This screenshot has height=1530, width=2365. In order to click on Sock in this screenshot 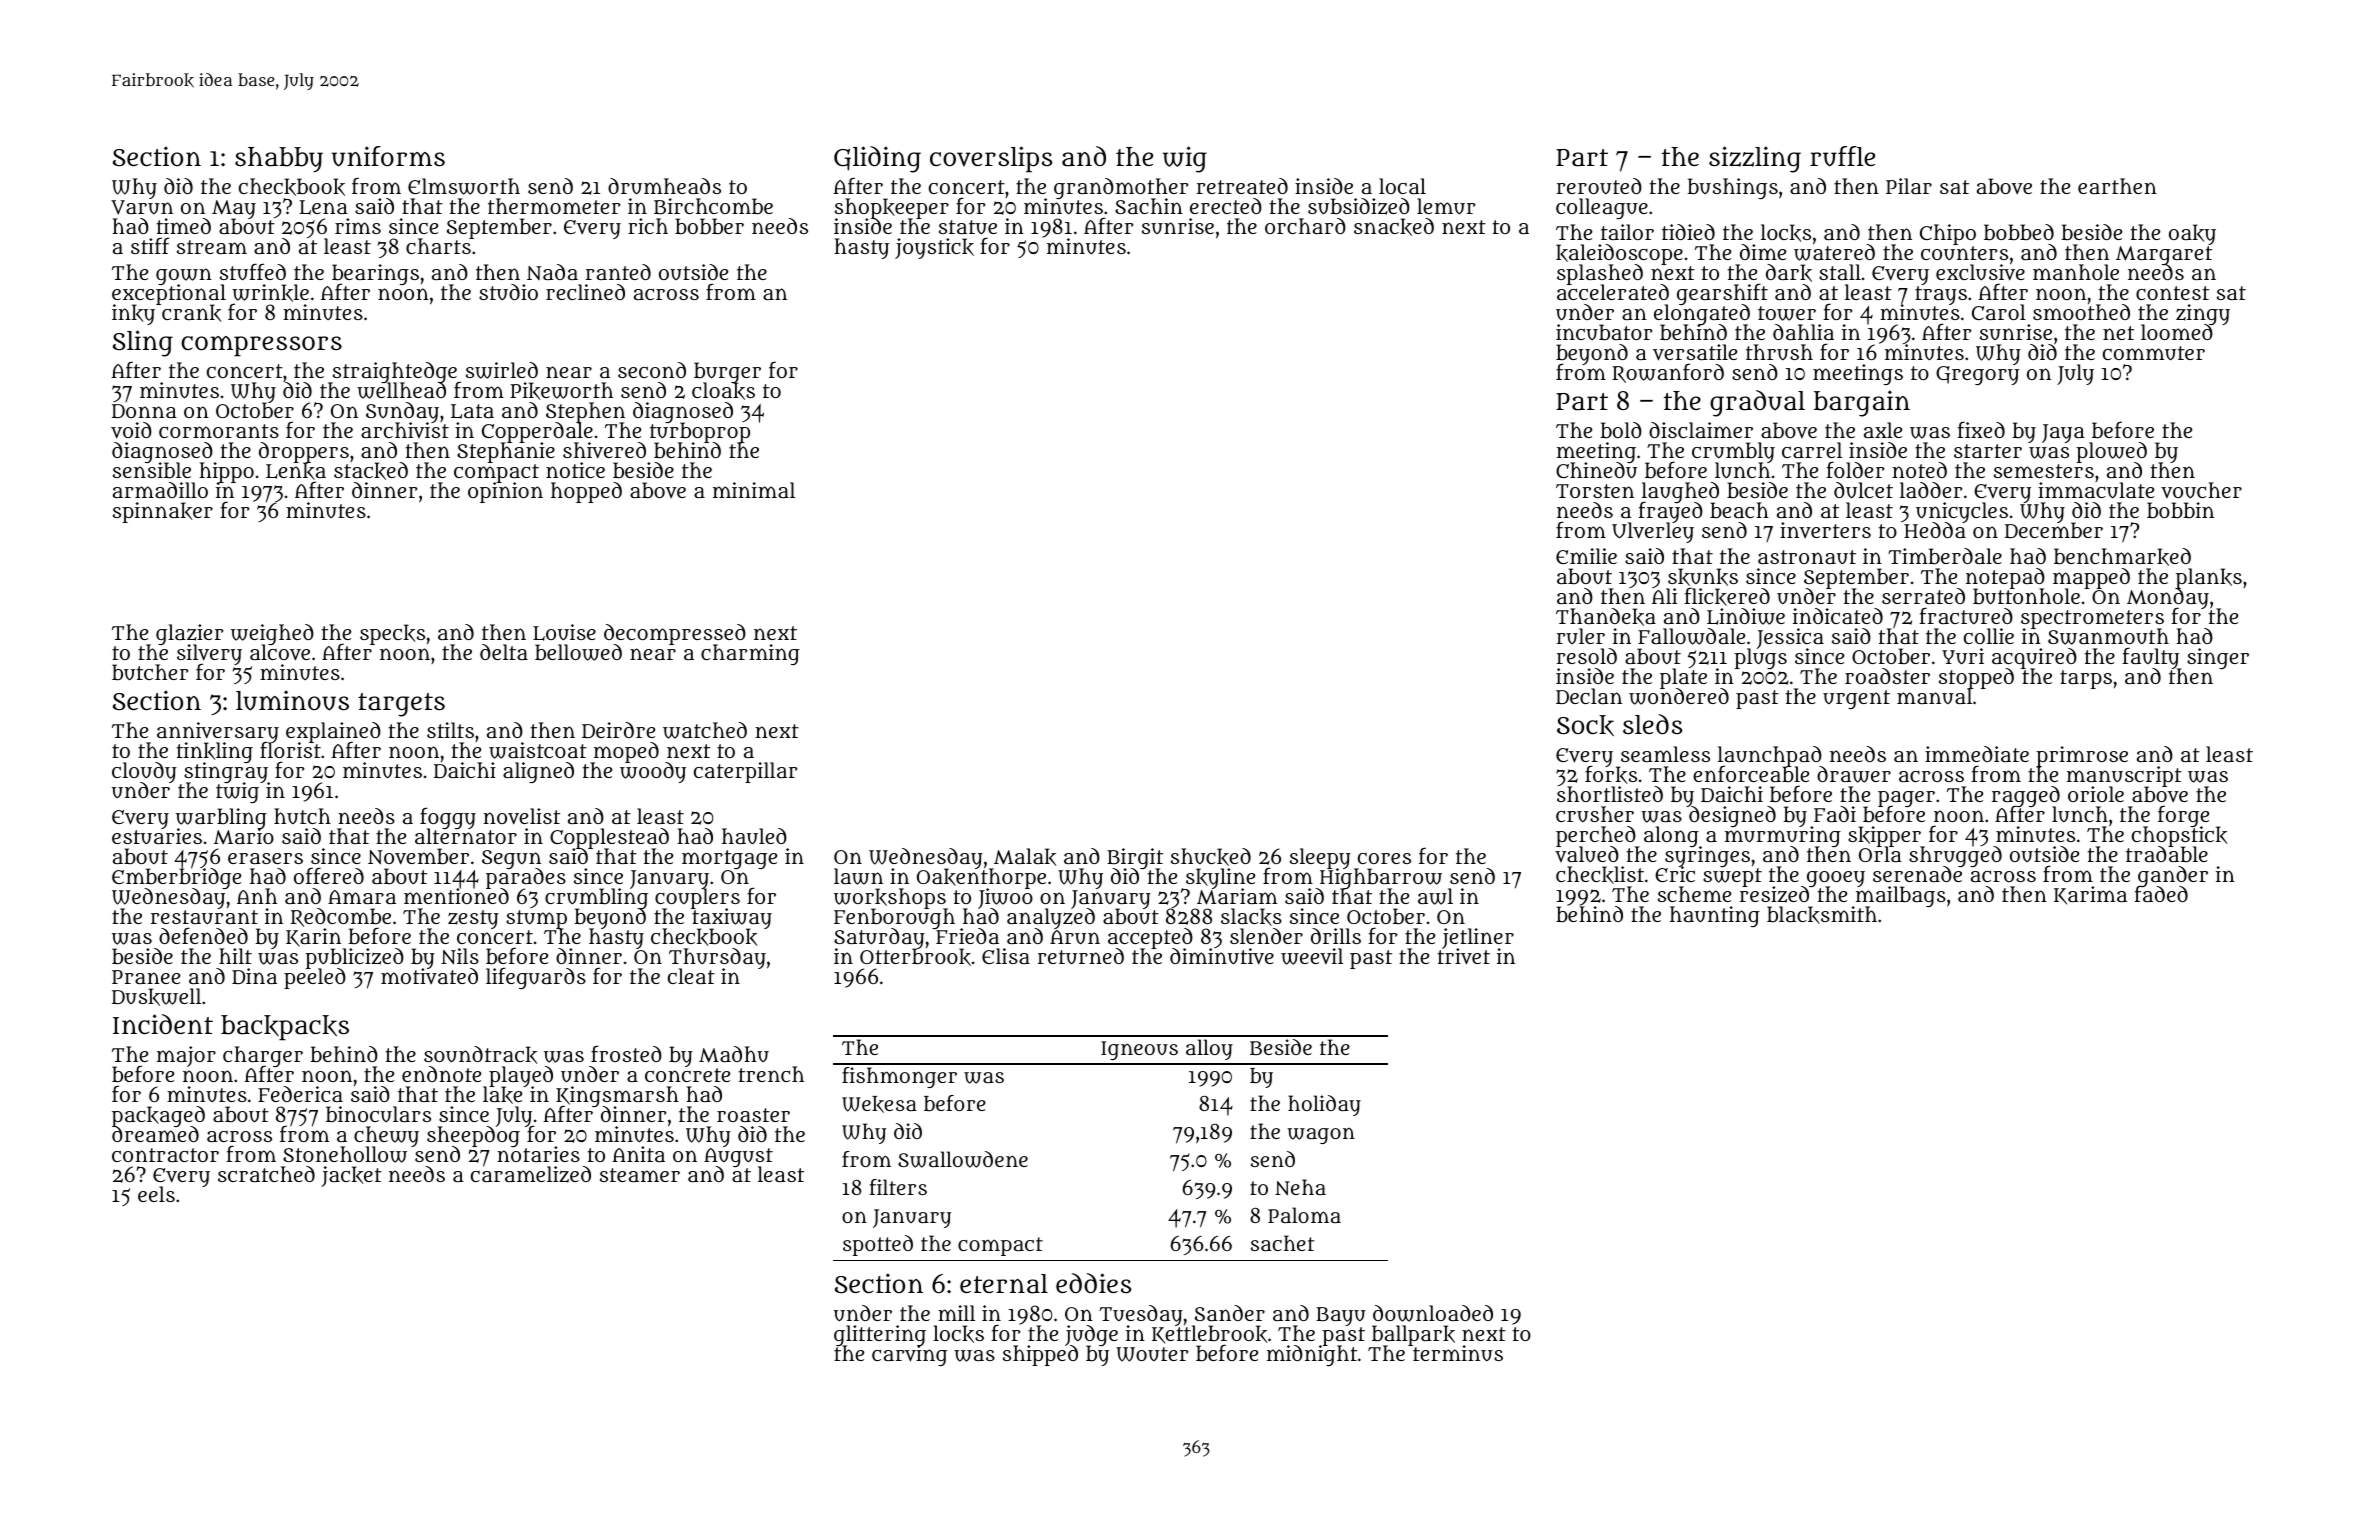, I will do `click(1585, 725)`.
